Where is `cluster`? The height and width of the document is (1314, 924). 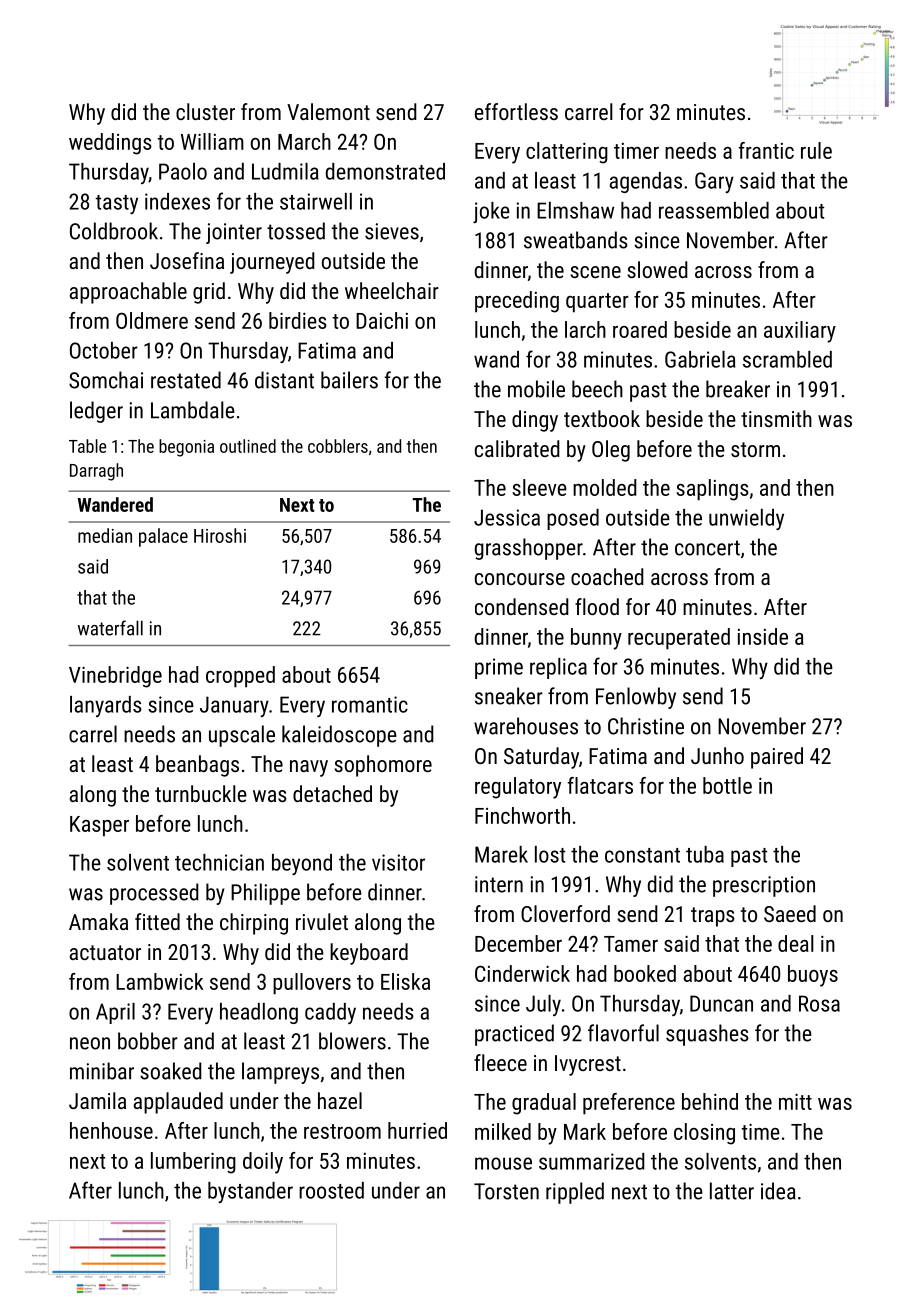 cluster is located at coordinates (205, 111).
